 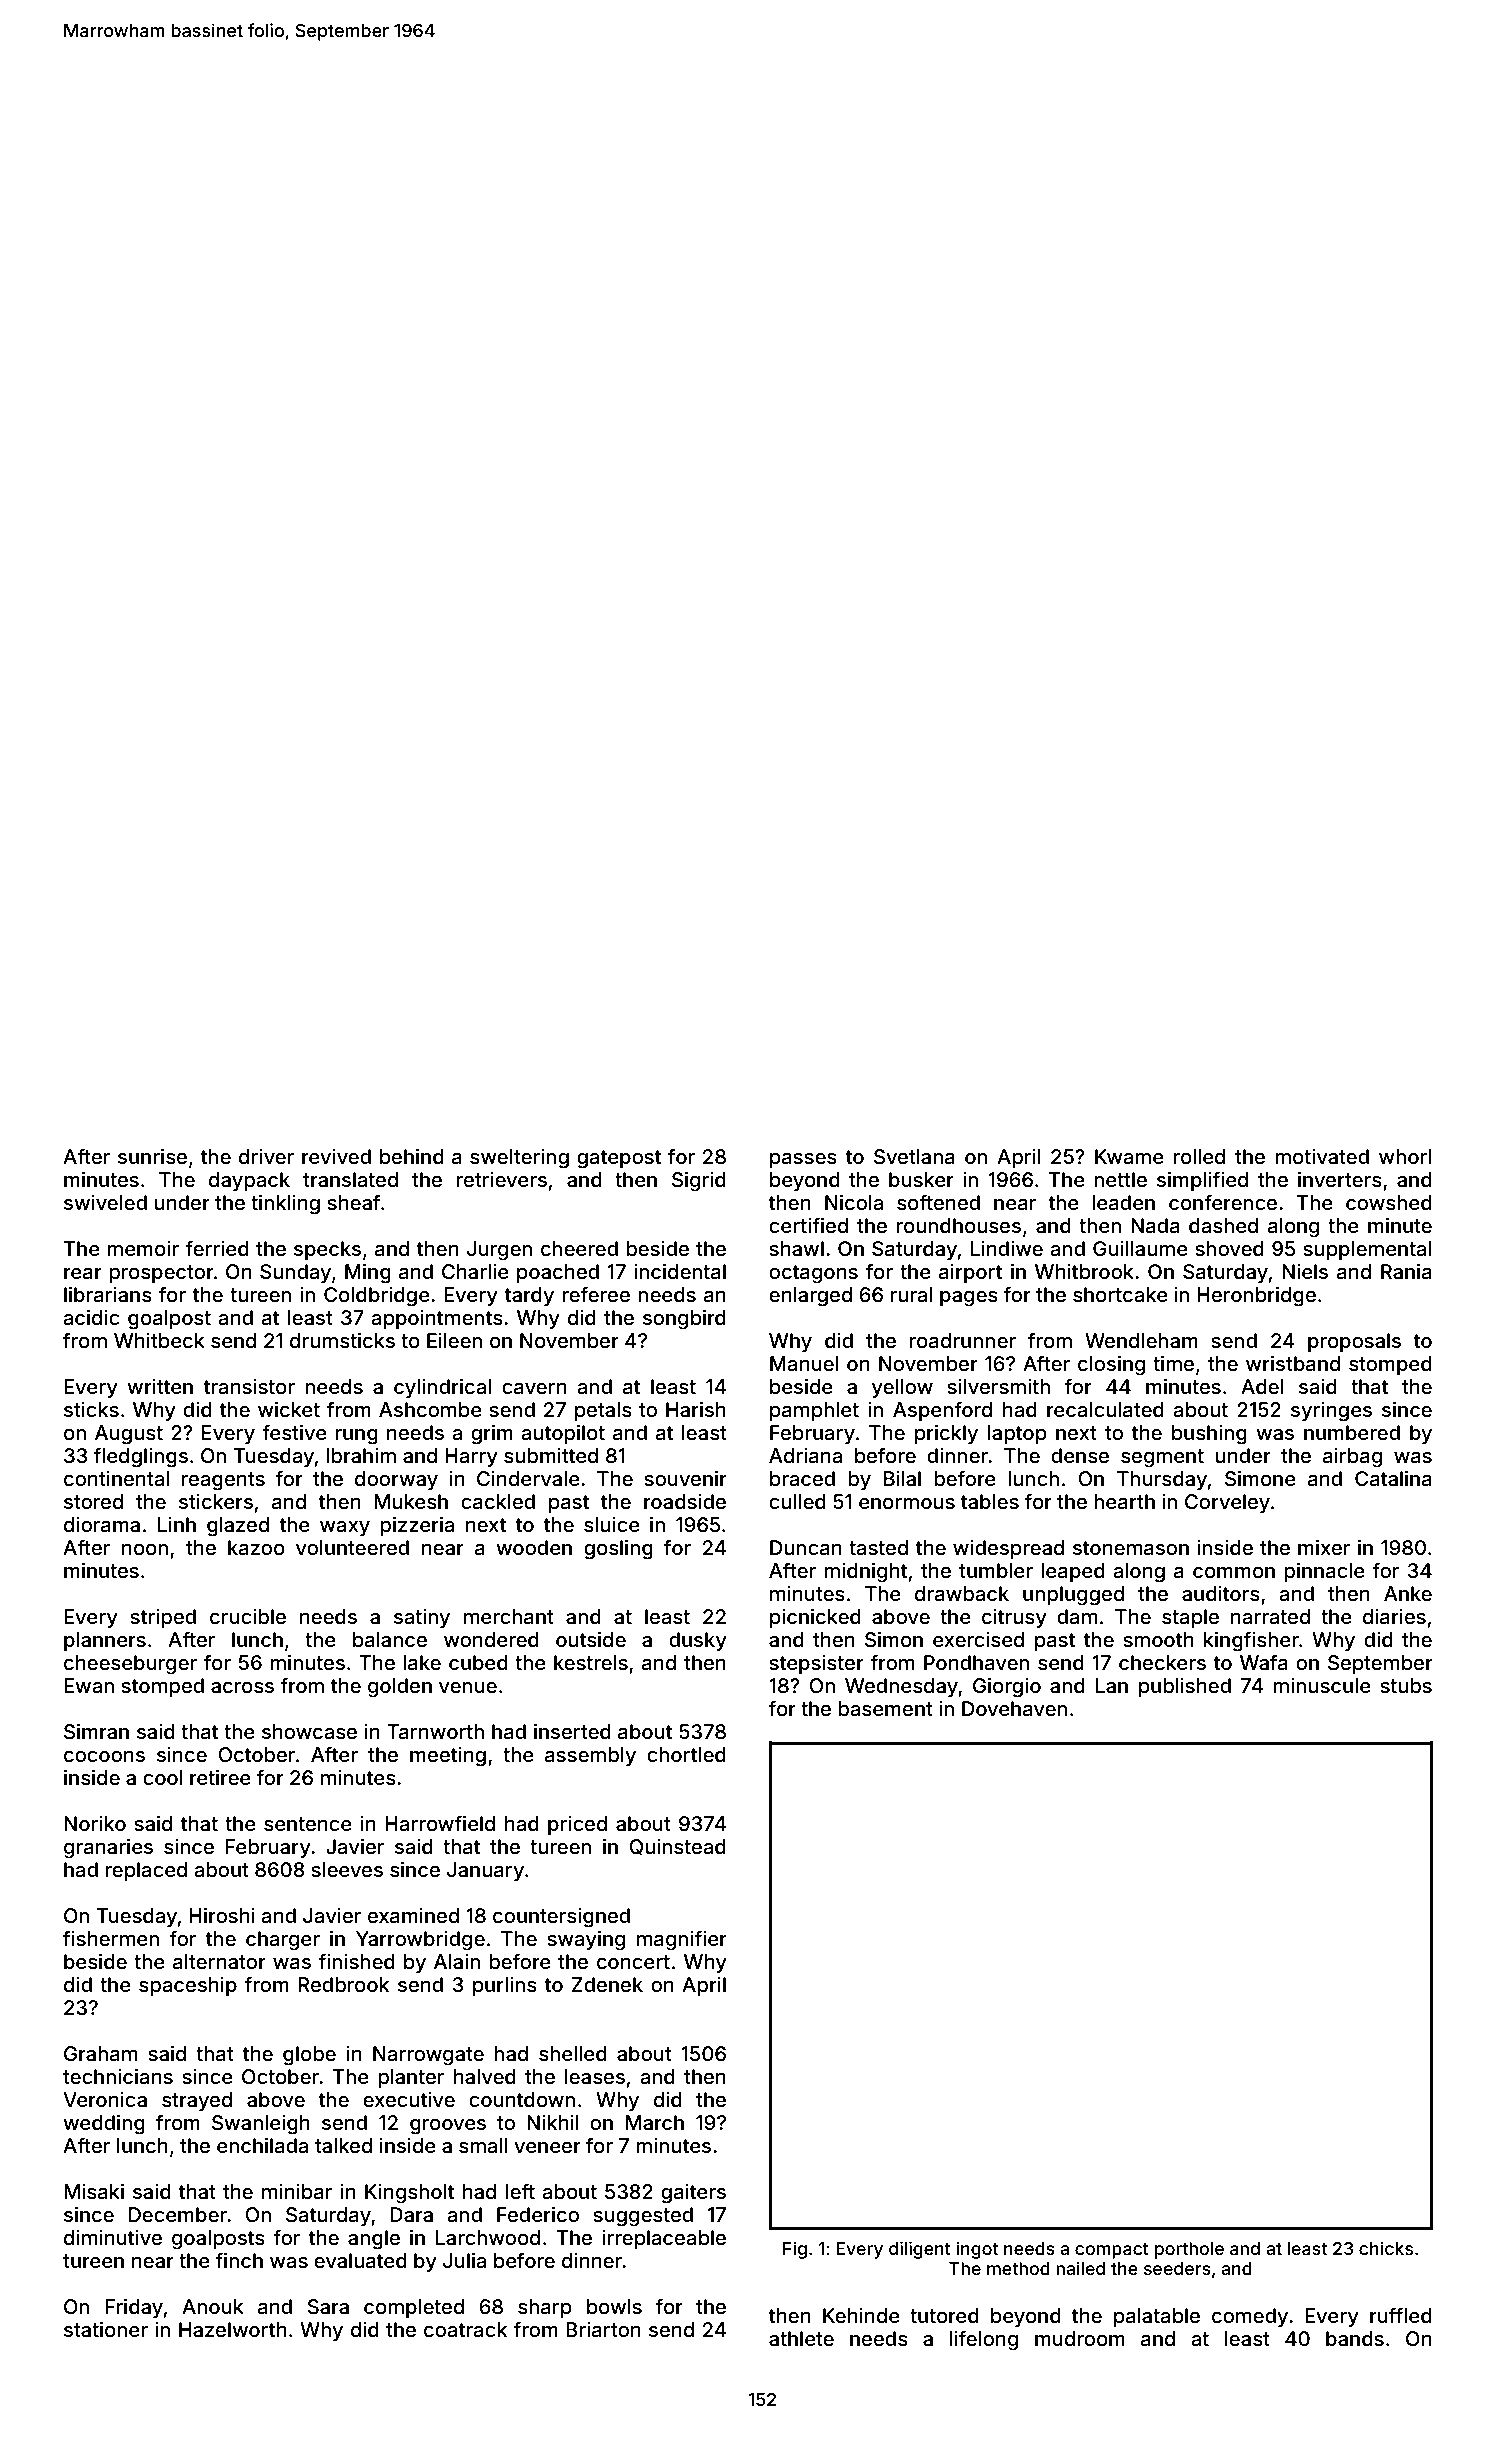 I want to click on ferried, so click(x=217, y=1248).
